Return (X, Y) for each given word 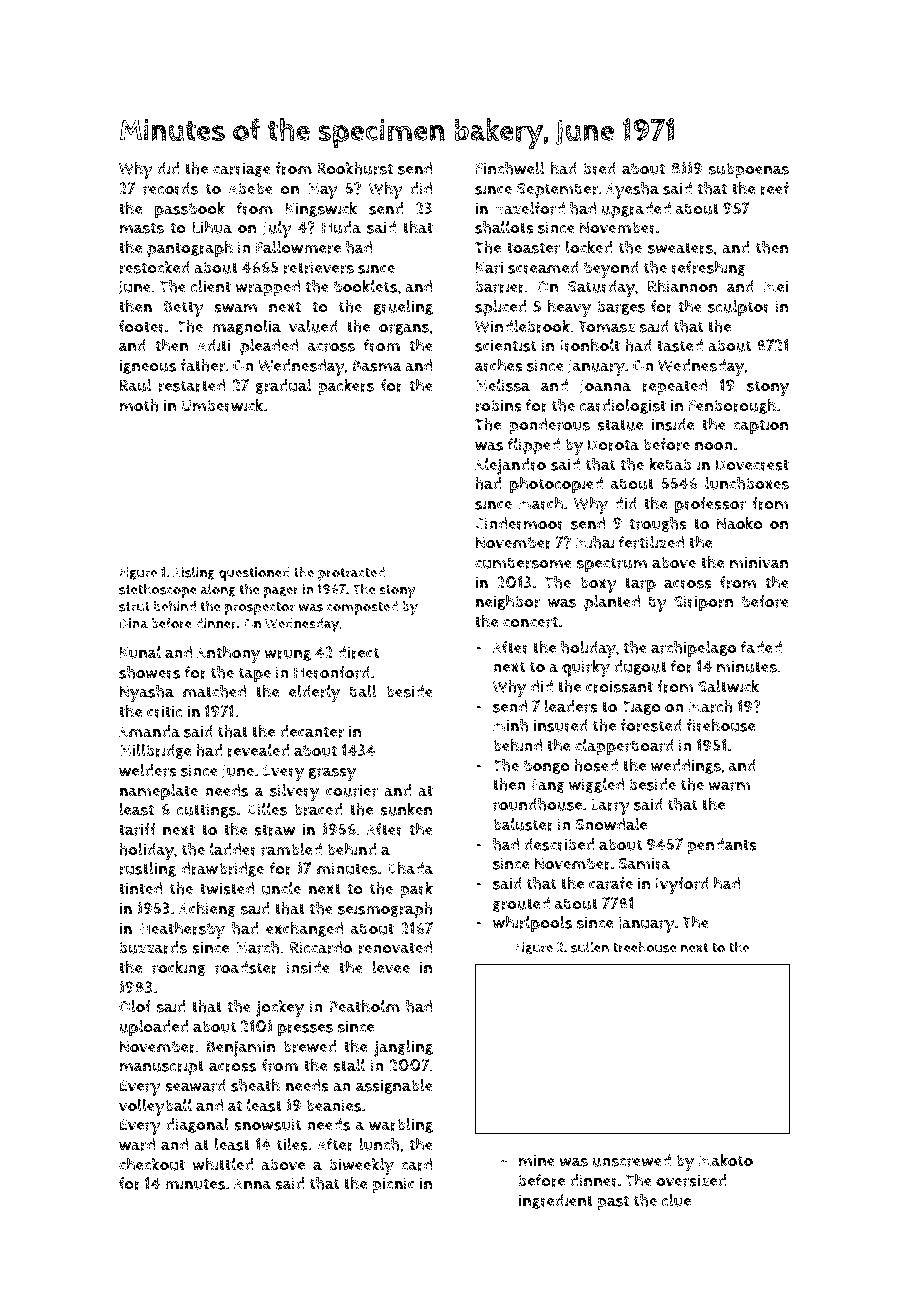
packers (346, 387)
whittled (223, 1164)
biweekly (361, 1166)
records (170, 188)
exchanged (304, 929)
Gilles (267, 809)
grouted (521, 904)
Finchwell (510, 168)
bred (599, 168)
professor (710, 505)
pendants (722, 846)
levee (391, 967)
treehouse (644, 947)
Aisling (194, 573)
